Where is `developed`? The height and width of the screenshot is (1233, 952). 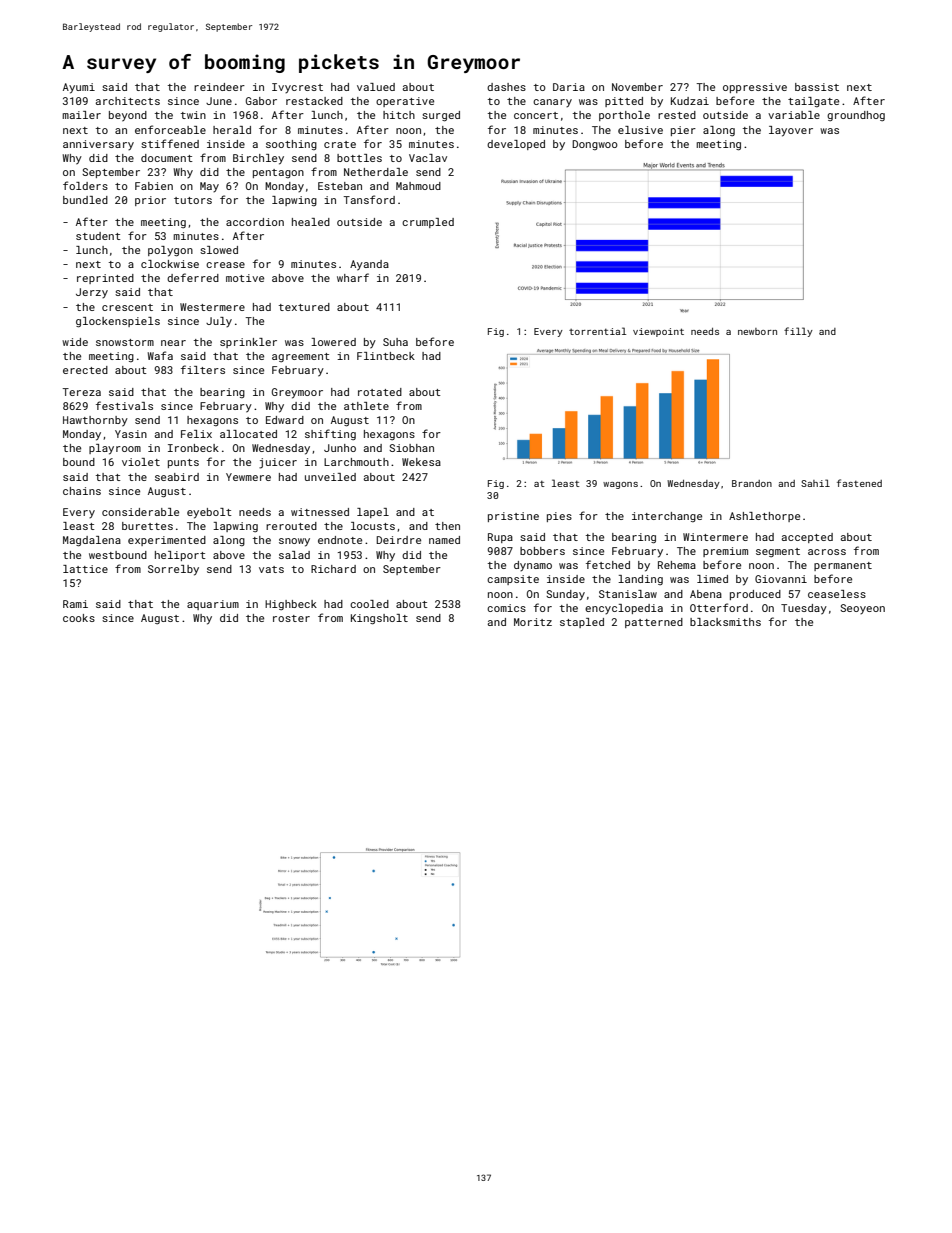 developed is located at coordinates (516, 145).
